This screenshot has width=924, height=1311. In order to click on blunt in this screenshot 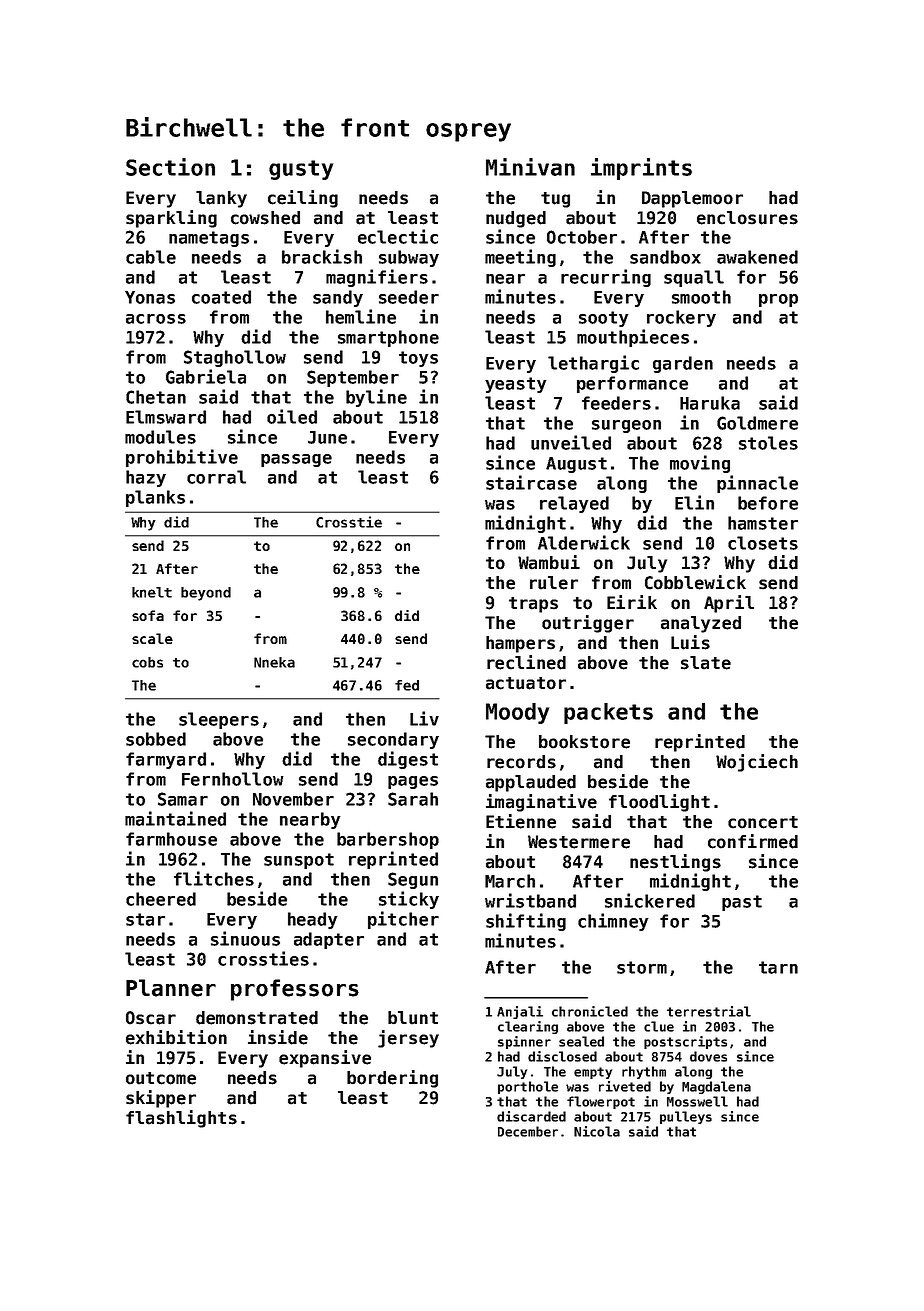, I will do `click(413, 1018)`.
